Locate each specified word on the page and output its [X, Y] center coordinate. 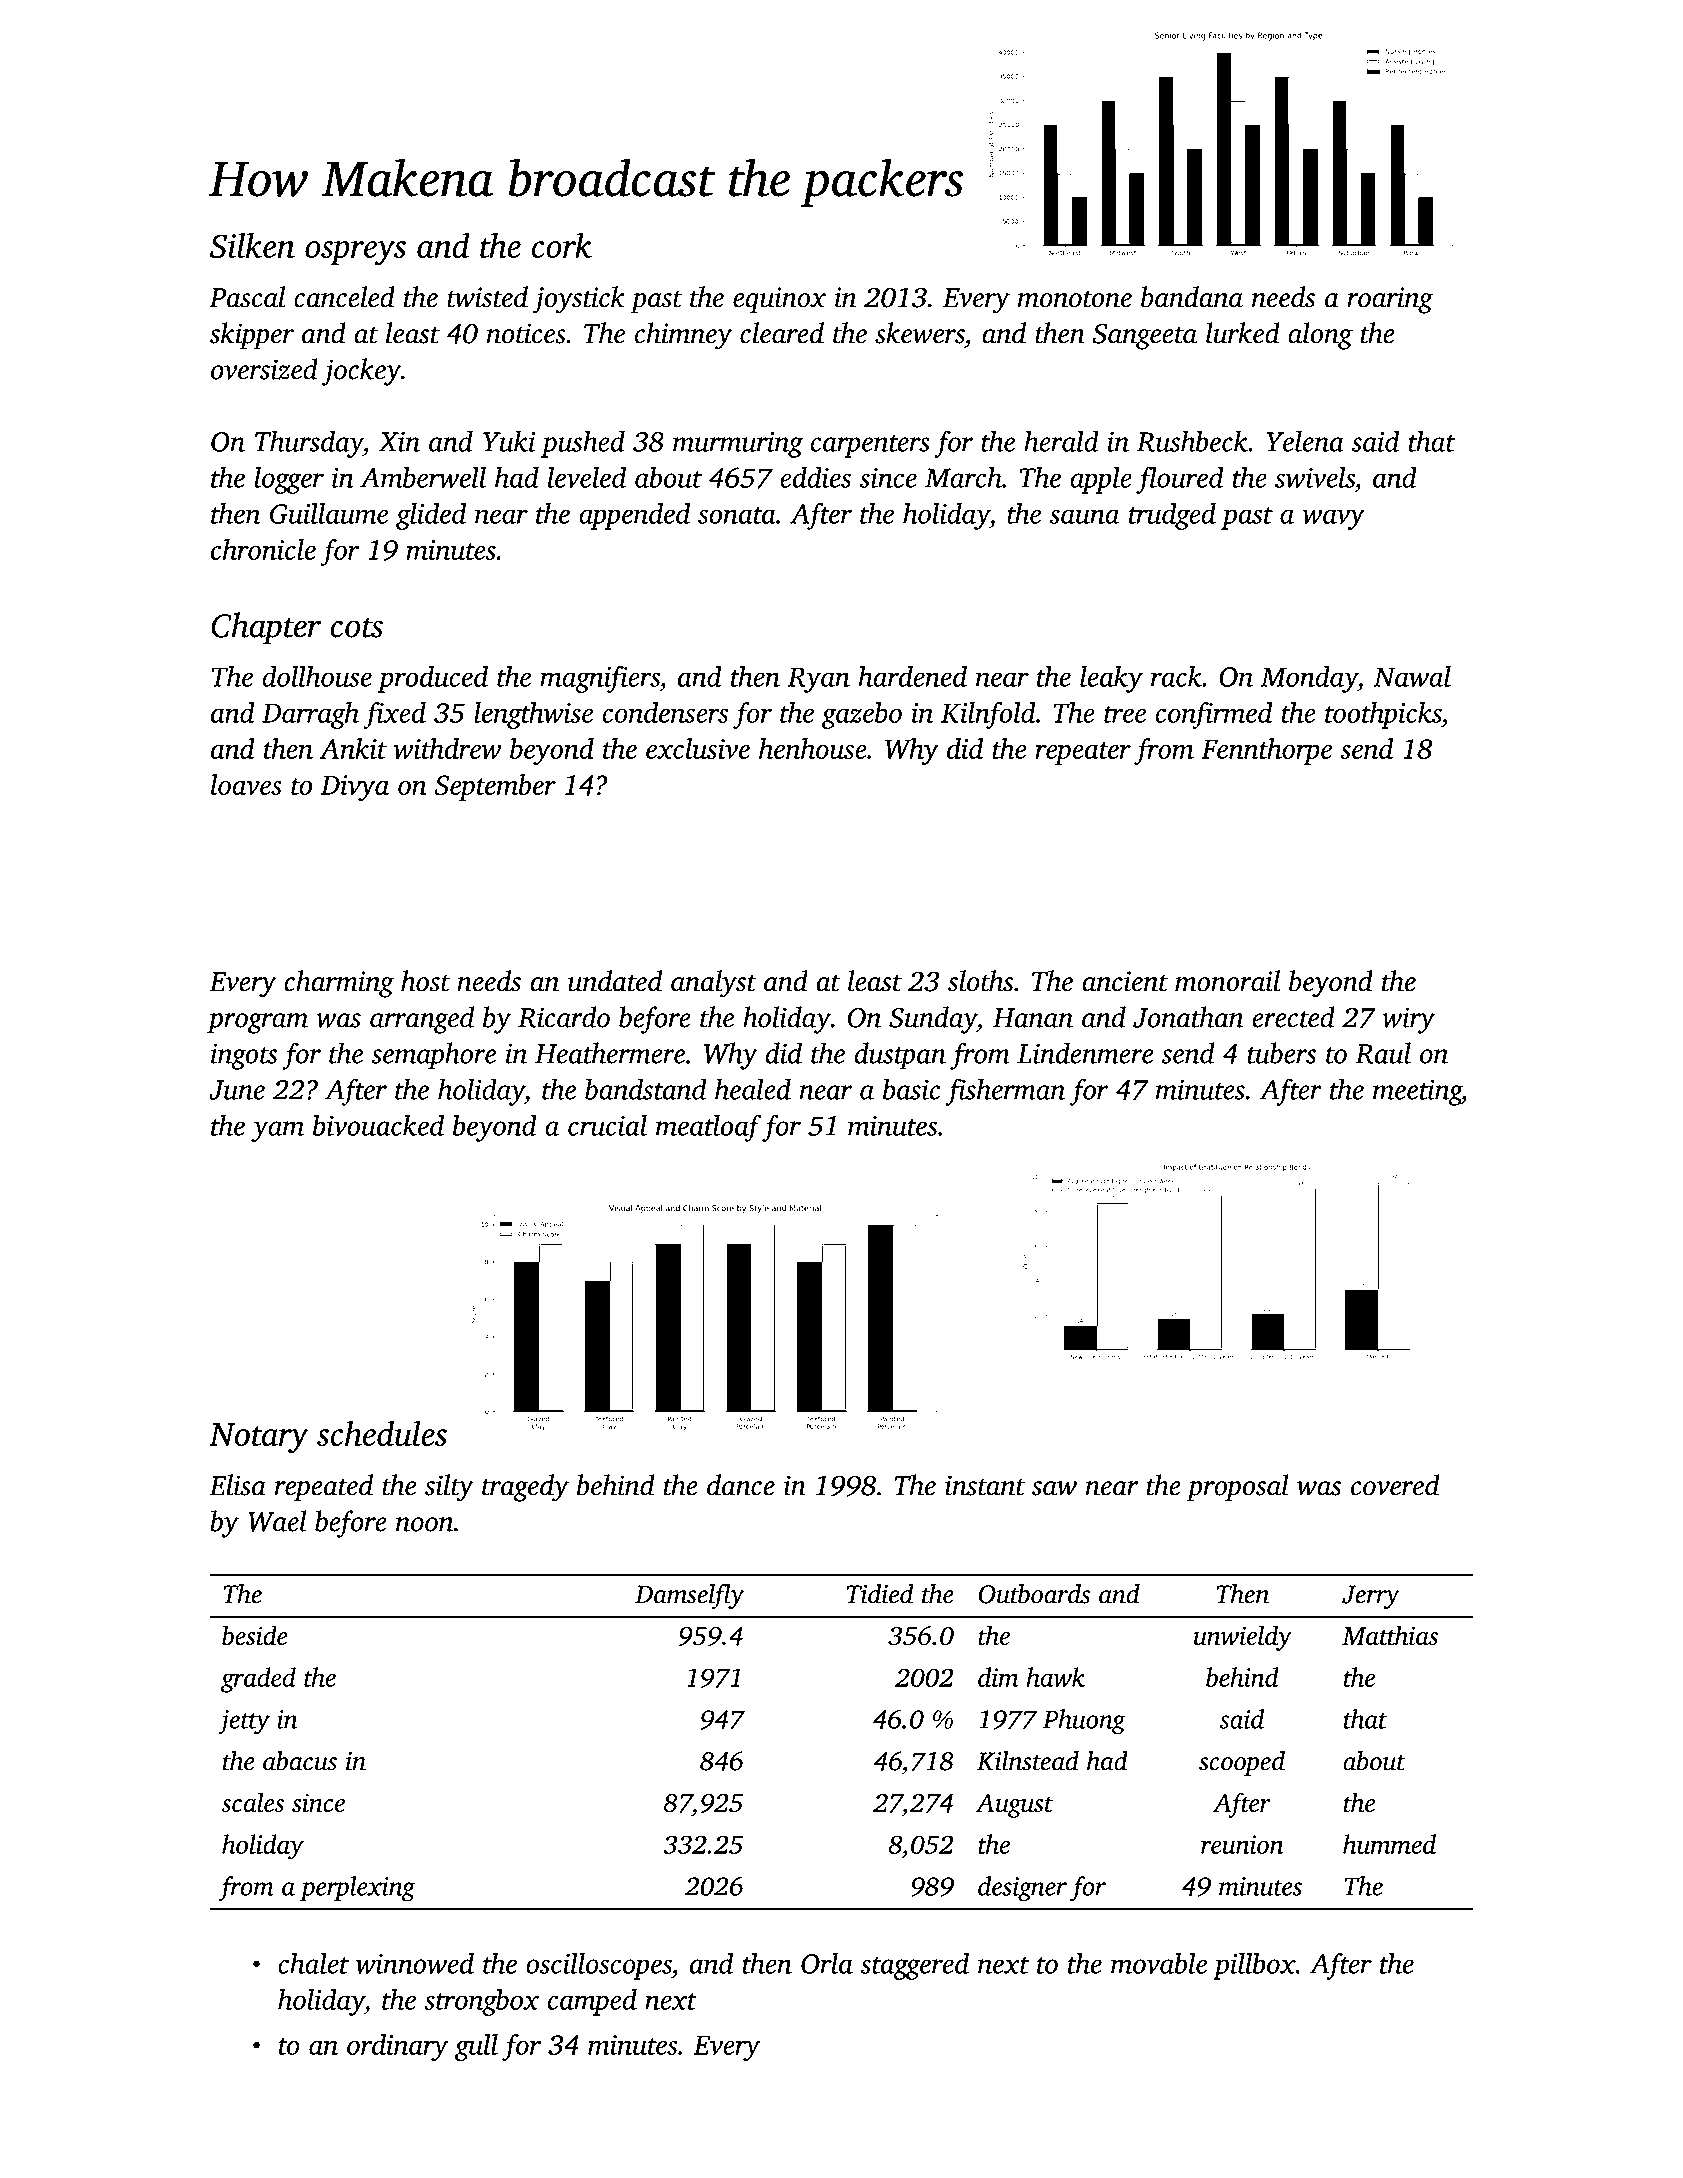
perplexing [357, 1889]
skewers [920, 333]
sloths [980, 981]
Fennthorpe [1266, 751]
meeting [1417, 1092]
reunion [1242, 1844]
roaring [1390, 300]
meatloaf [708, 1128]
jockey [361, 372]
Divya [355, 788]
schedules [382, 1433]
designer [1022, 1889]
